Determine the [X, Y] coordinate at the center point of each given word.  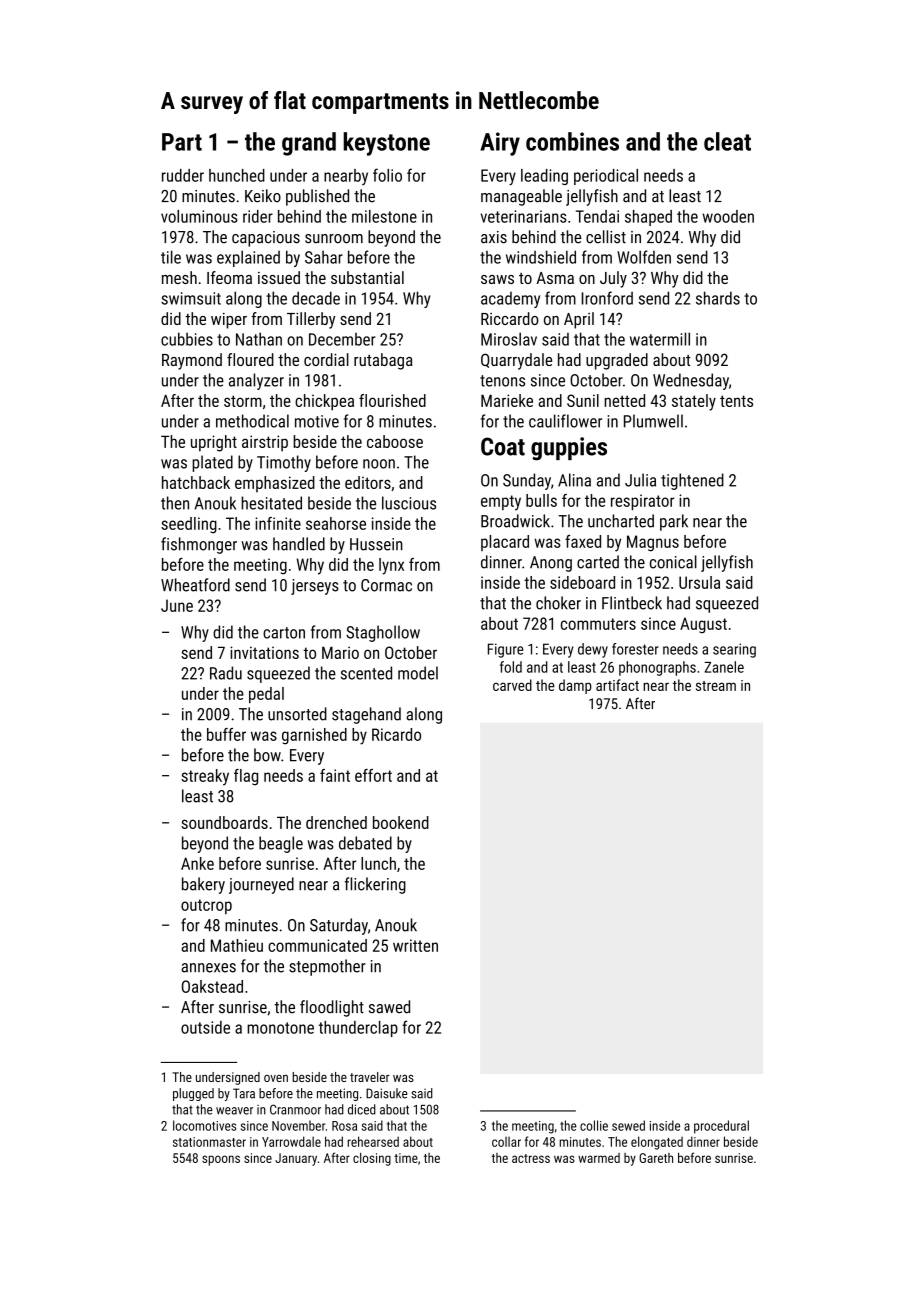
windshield [541, 257]
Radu [226, 673]
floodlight [332, 1008]
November [298, 1125]
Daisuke [387, 1093]
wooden [728, 216]
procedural [721, 1127]
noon [379, 464]
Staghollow [383, 633]
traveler [370, 1077]
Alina [574, 480]
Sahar [324, 257]
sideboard [582, 582]
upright [214, 443]
